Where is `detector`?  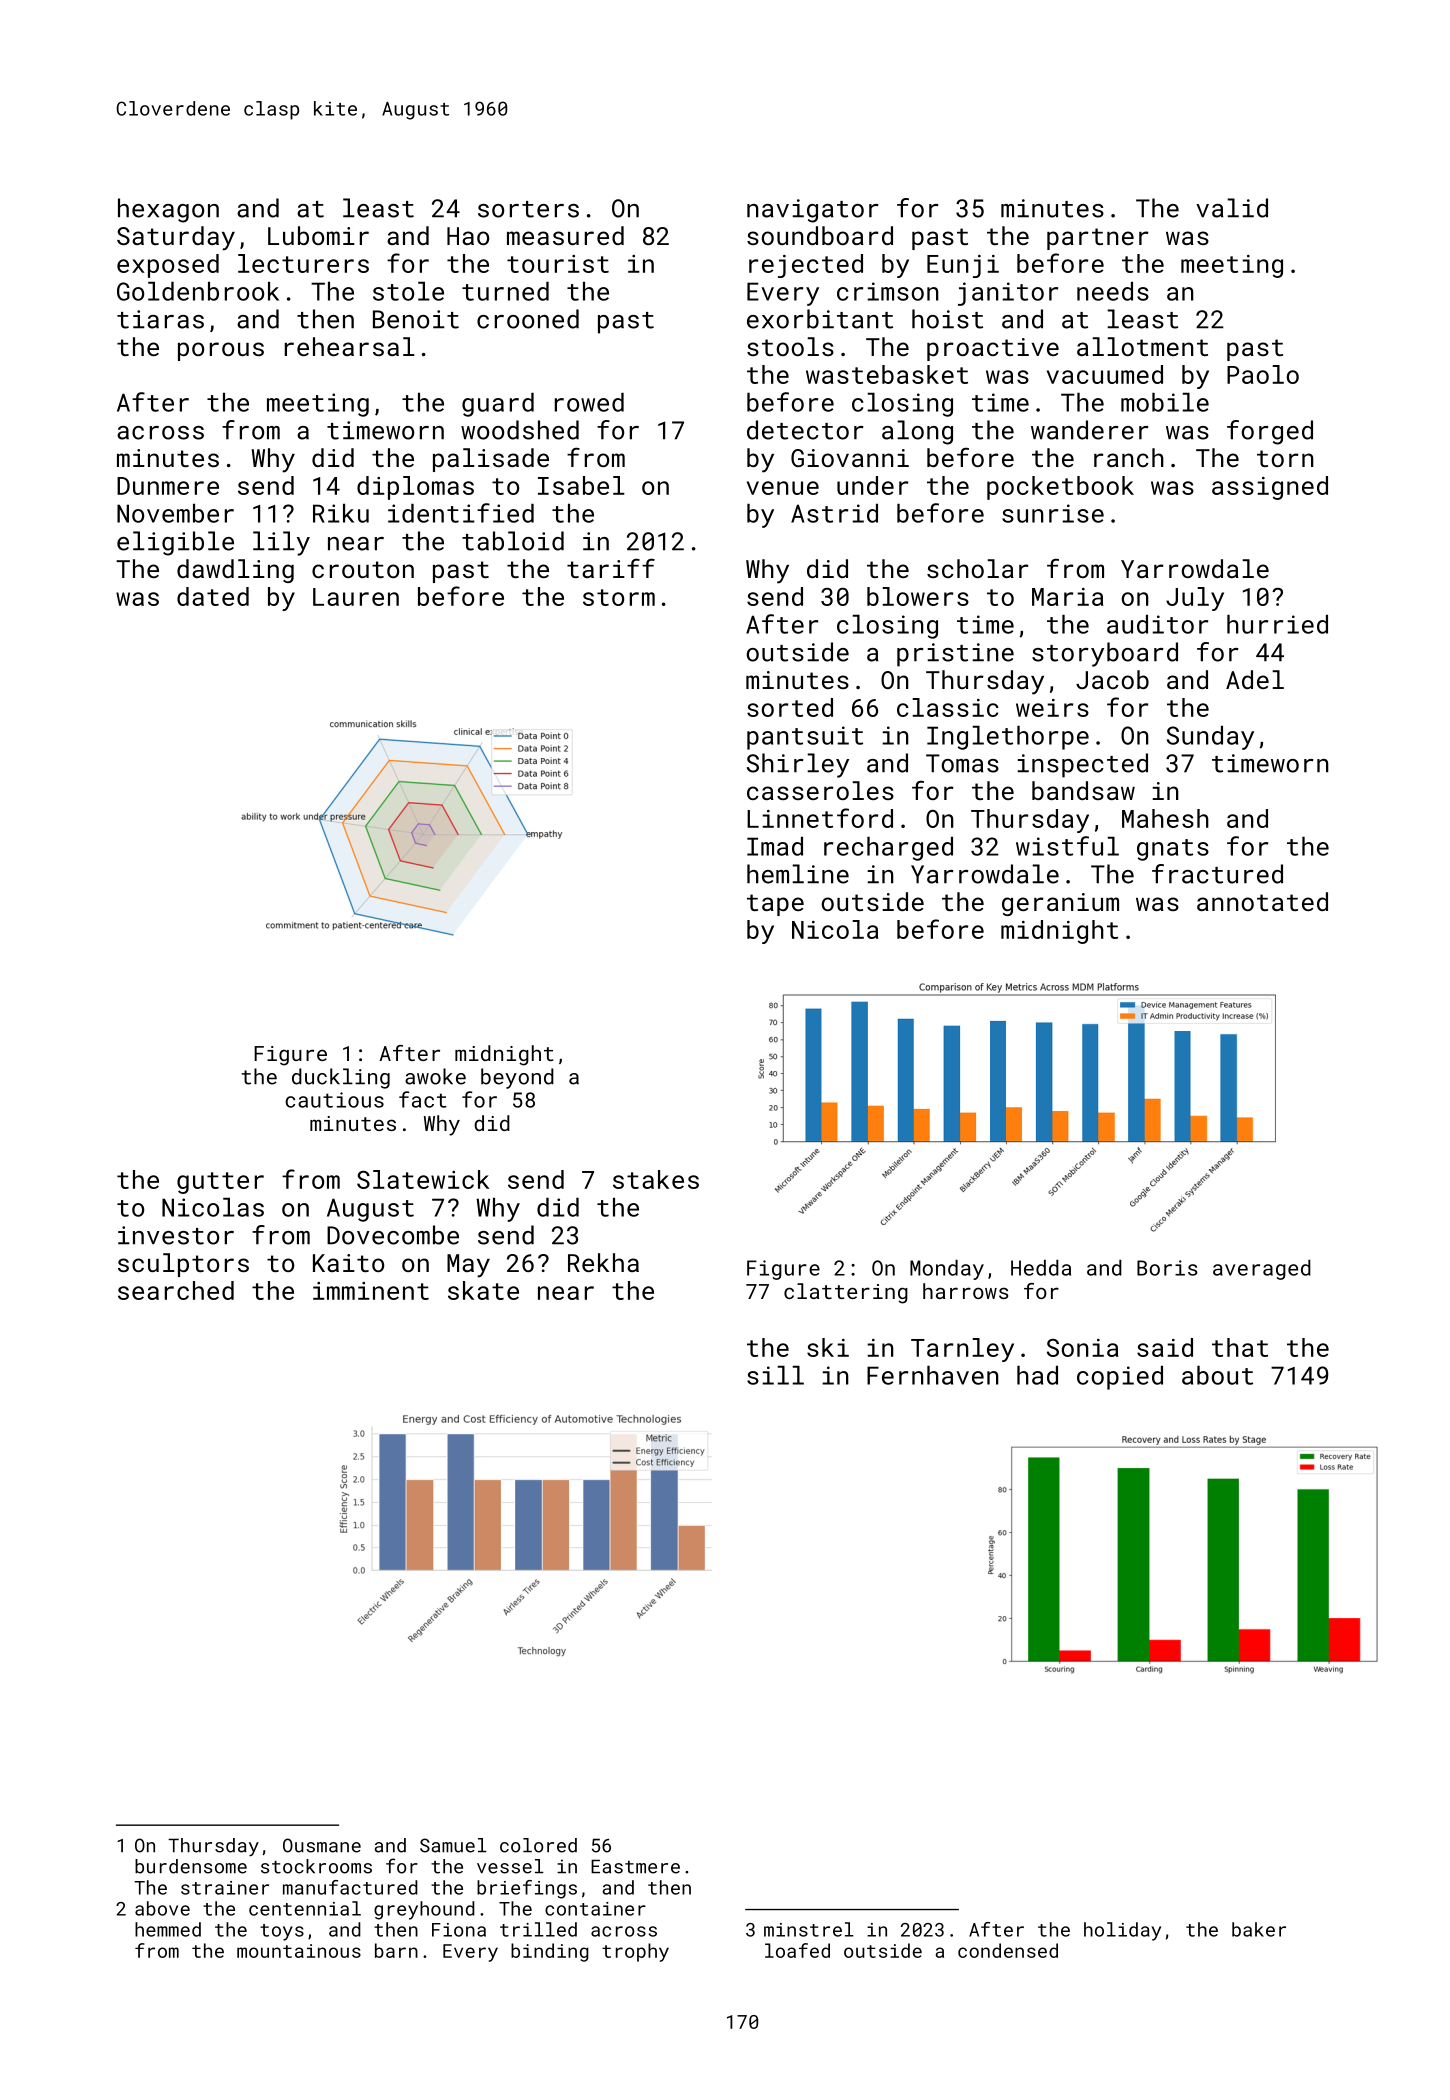
detector is located at coordinates (805, 430).
